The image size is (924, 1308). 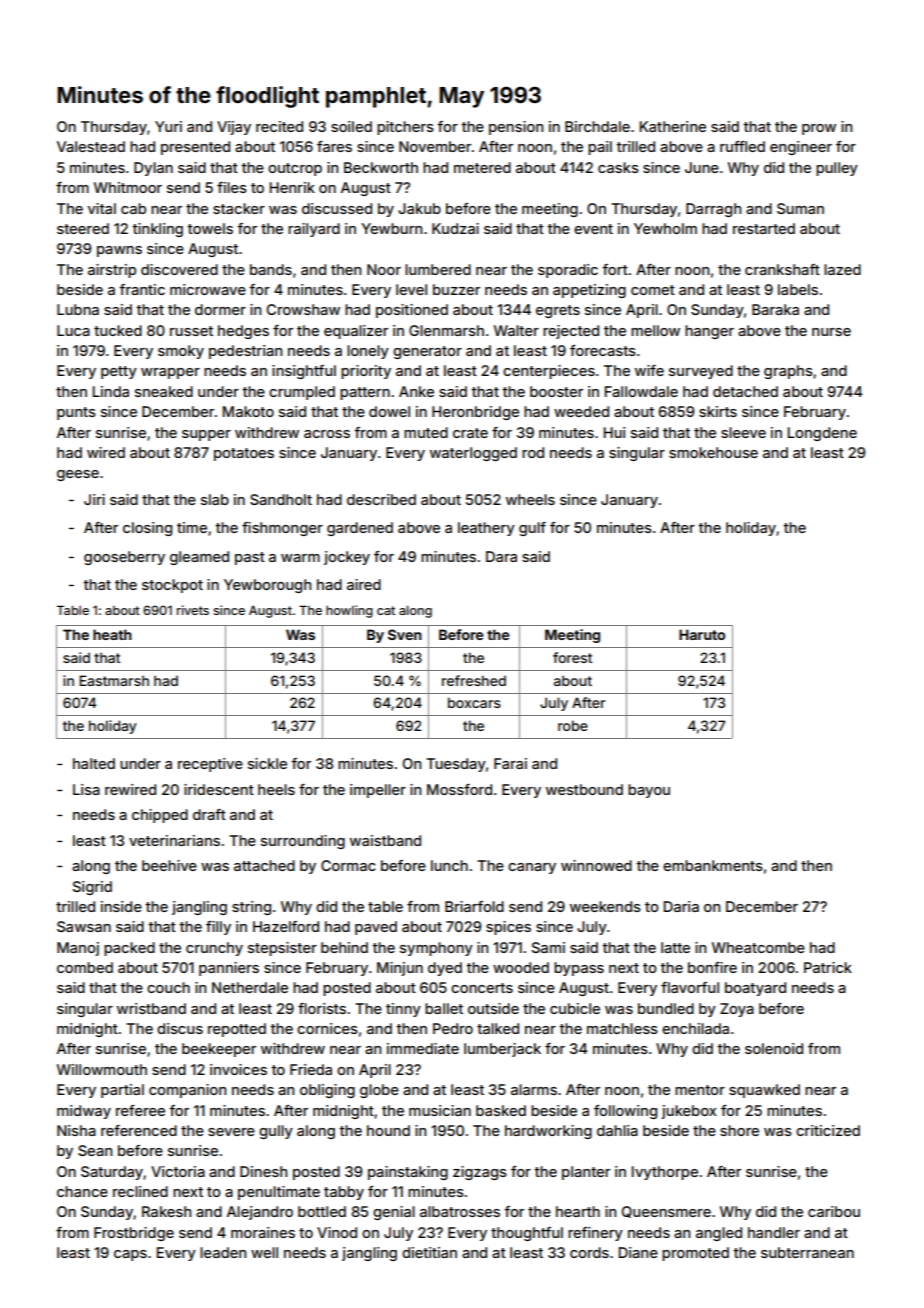 I want to click on bayou, so click(x=649, y=791).
